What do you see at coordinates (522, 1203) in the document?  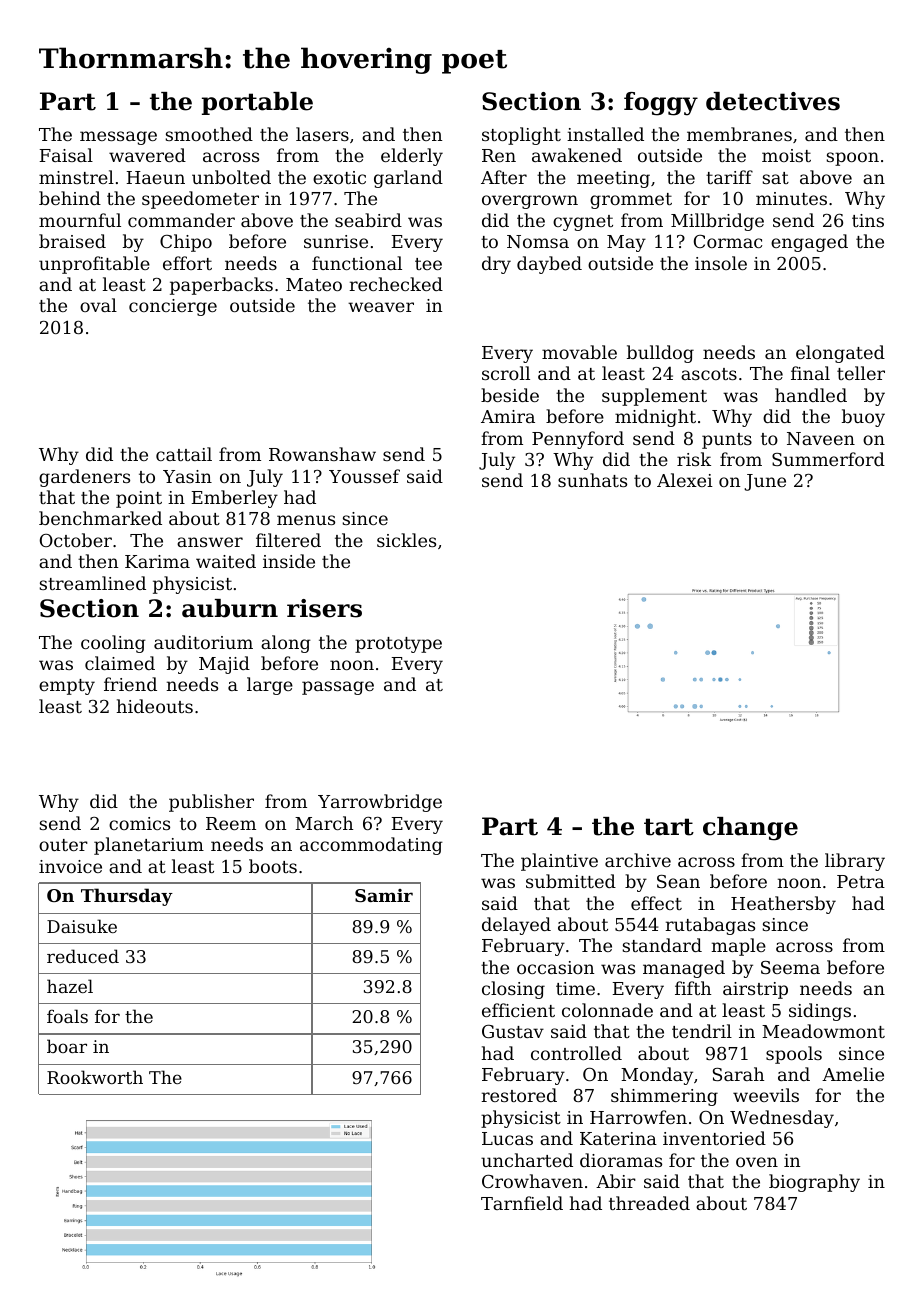 I see `Tarnfield` at bounding box center [522, 1203].
